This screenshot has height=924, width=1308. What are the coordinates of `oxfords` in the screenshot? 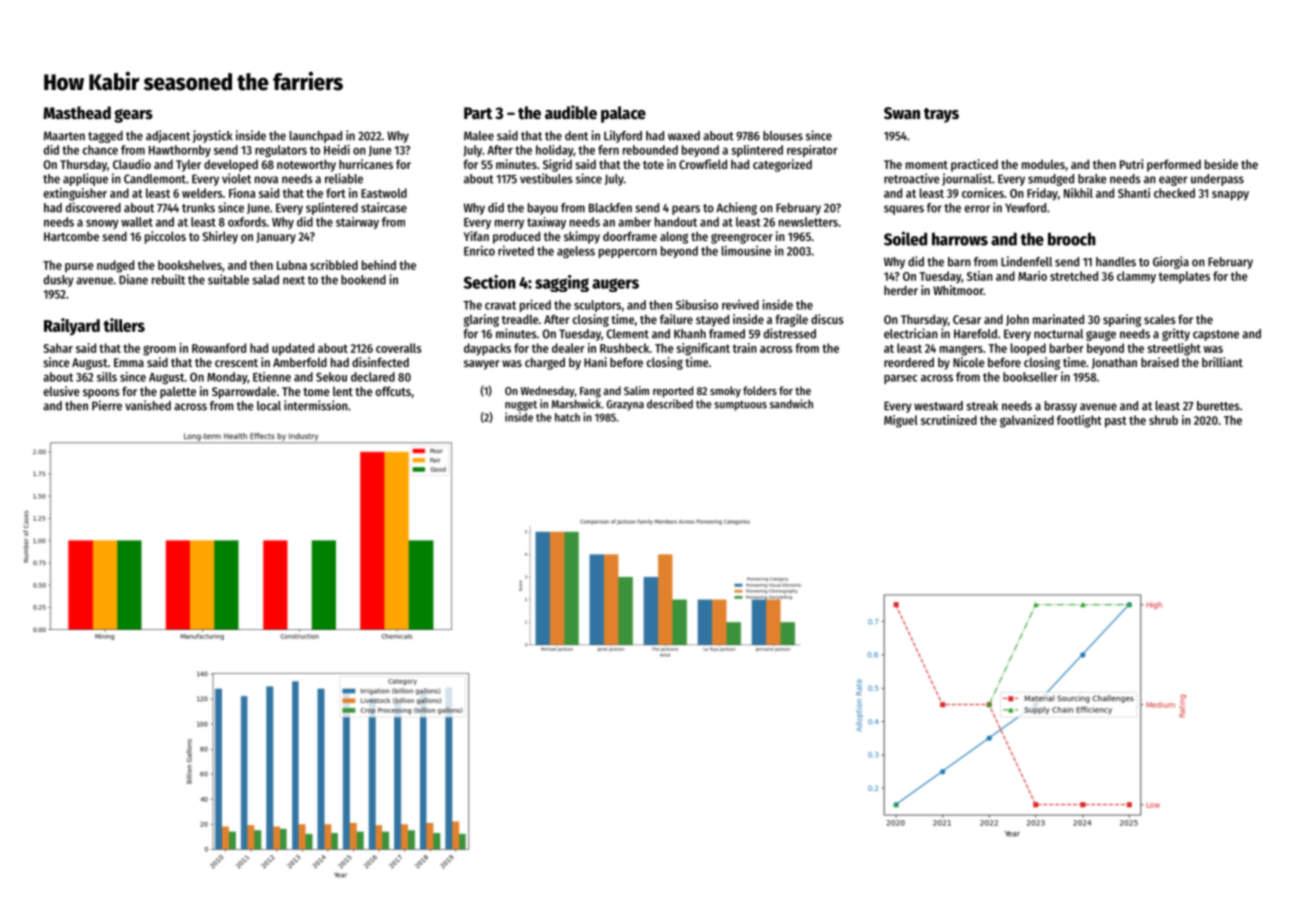 It's located at (247, 222).
